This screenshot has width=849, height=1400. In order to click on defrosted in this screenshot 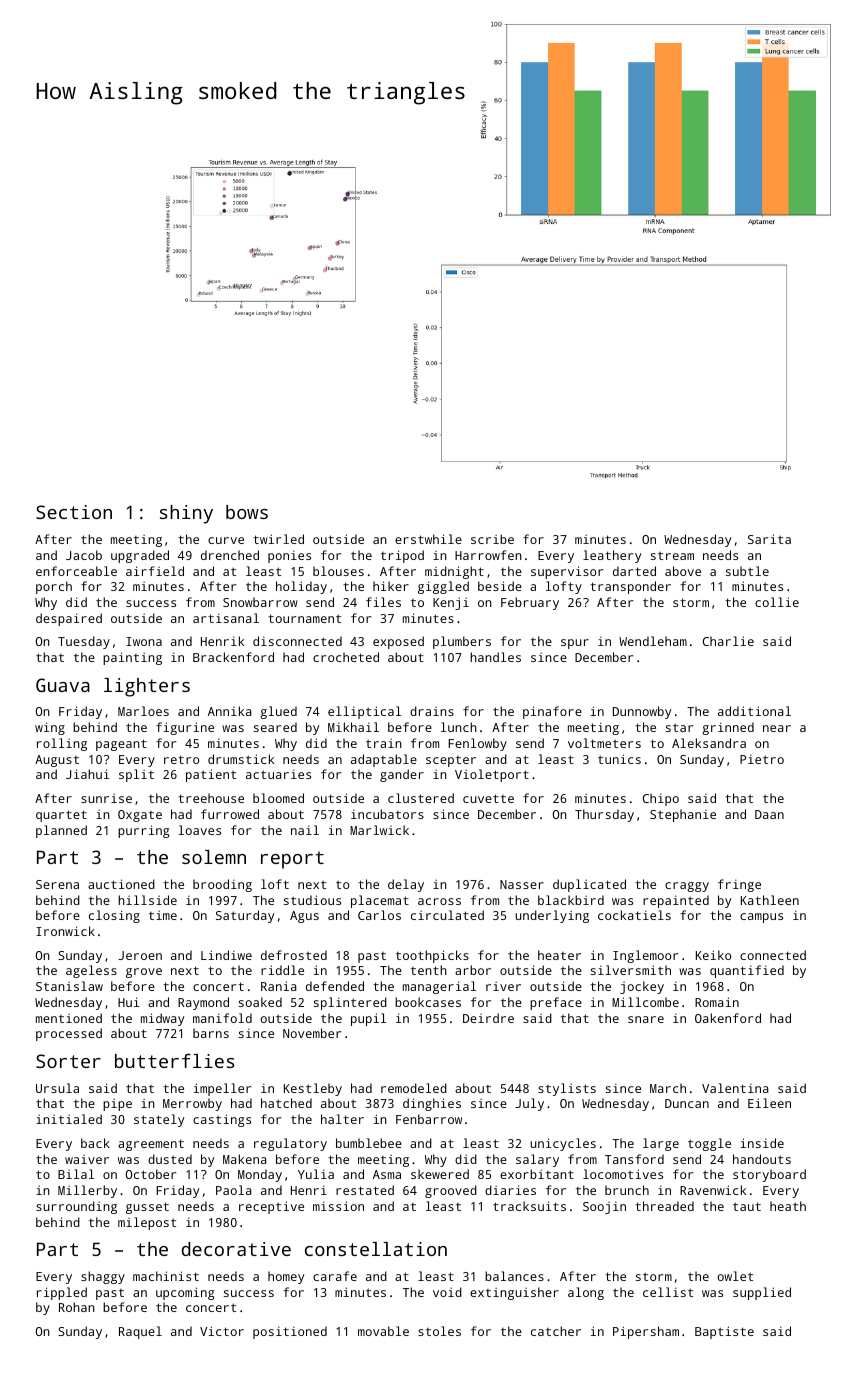, I will do `click(294, 955)`.
